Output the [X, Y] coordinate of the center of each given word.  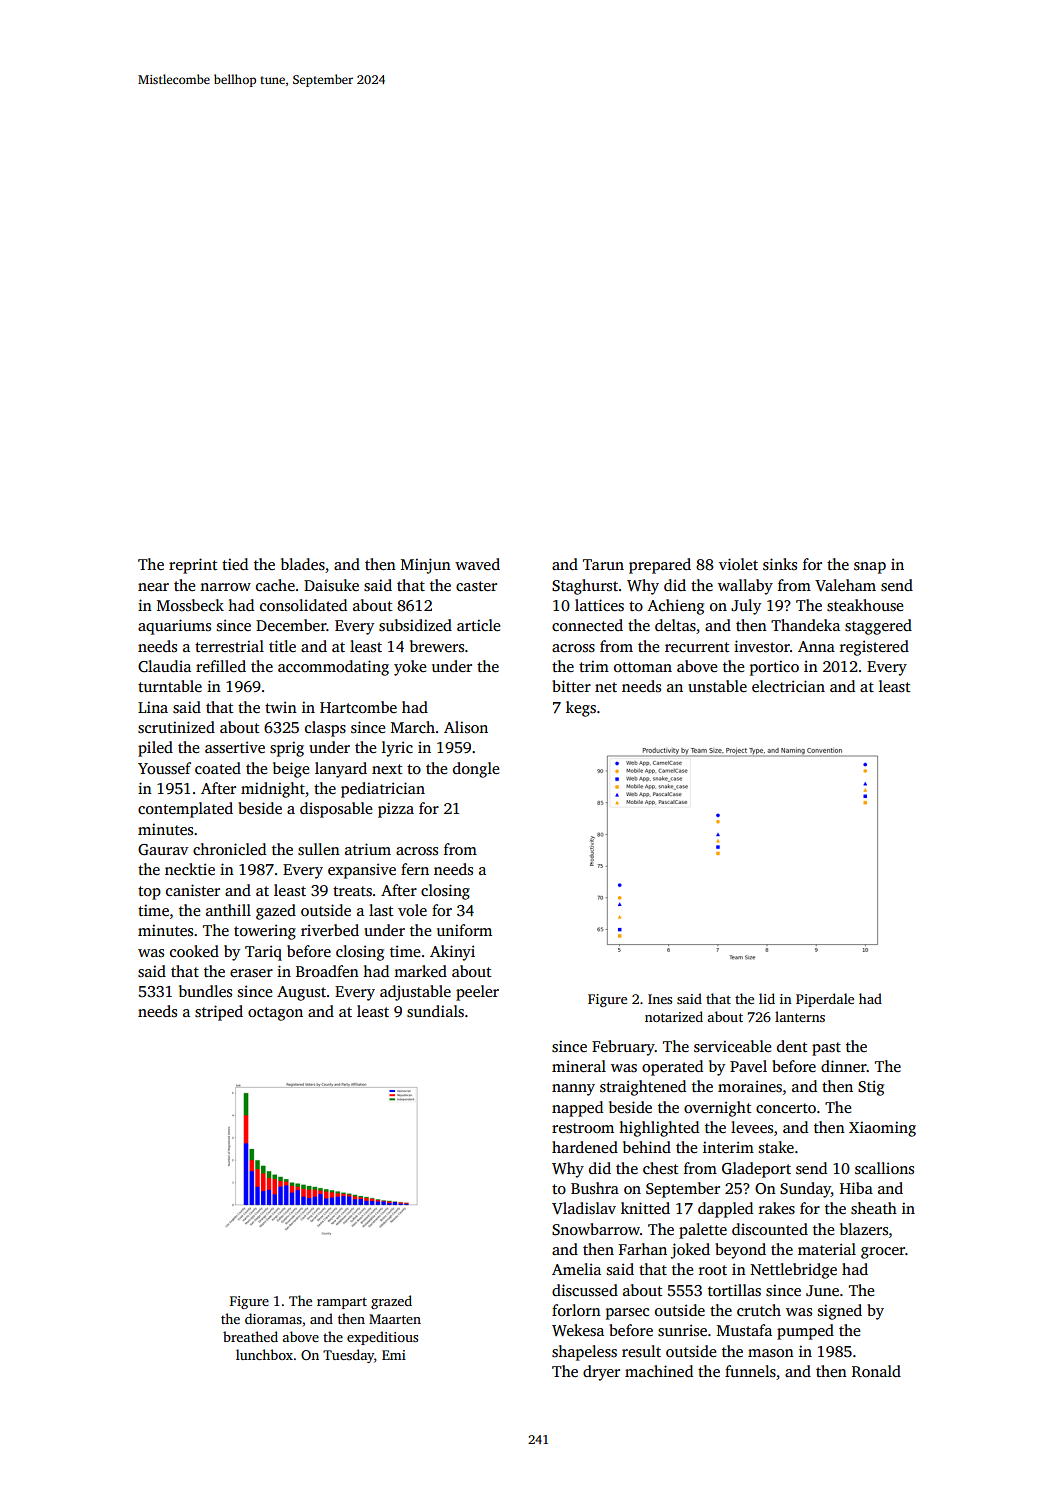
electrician [788, 686]
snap [870, 568]
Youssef [164, 768]
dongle [476, 770]
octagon [275, 1014]
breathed [250, 1336]
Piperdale [825, 1000]
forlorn [576, 1310]
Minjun [426, 566]
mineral [579, 1066]
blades [303, 564]
